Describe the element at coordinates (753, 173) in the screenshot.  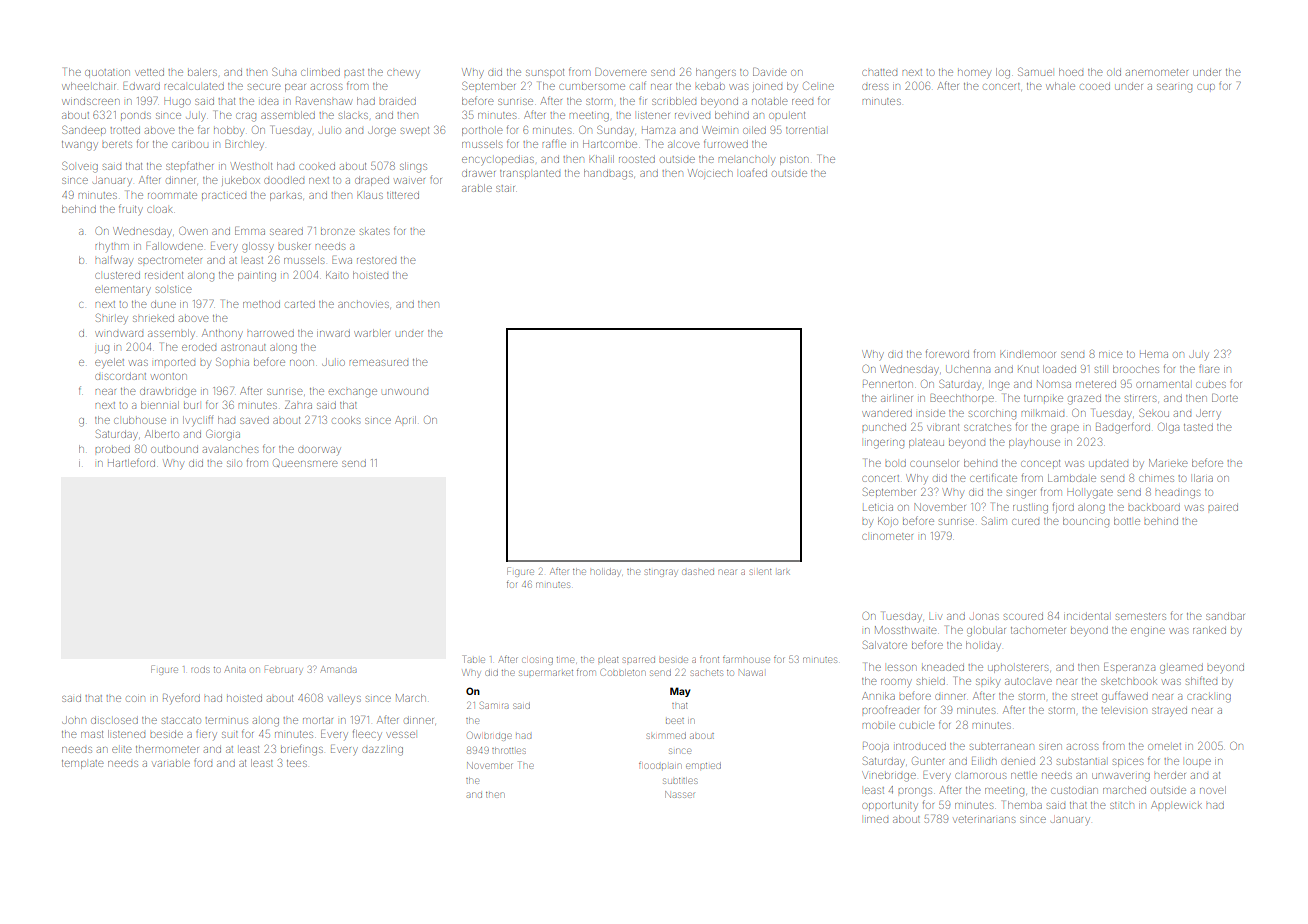
I see `loafed` at that location.
